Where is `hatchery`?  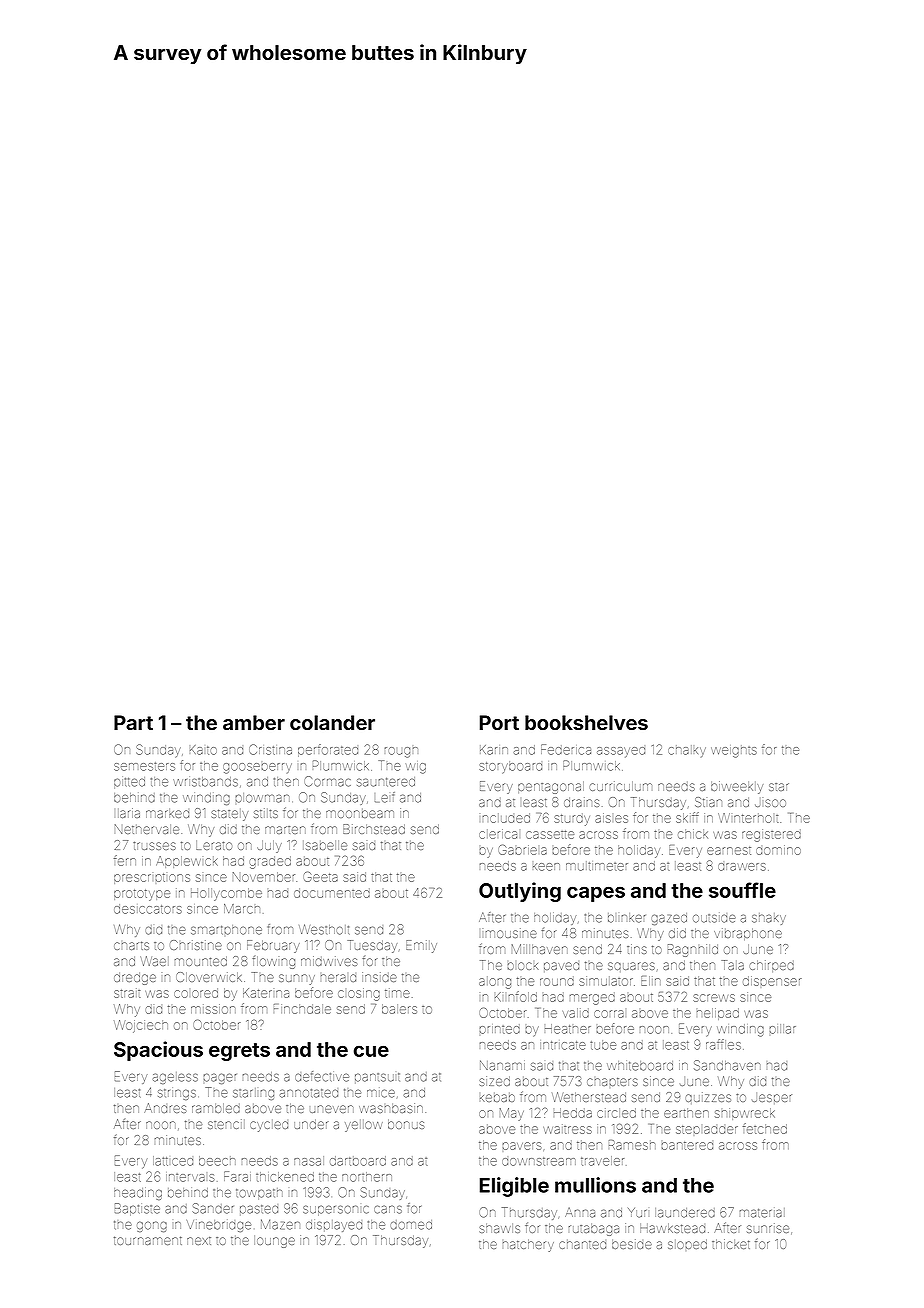
hatchery is located at coordinates (528, 1245).
